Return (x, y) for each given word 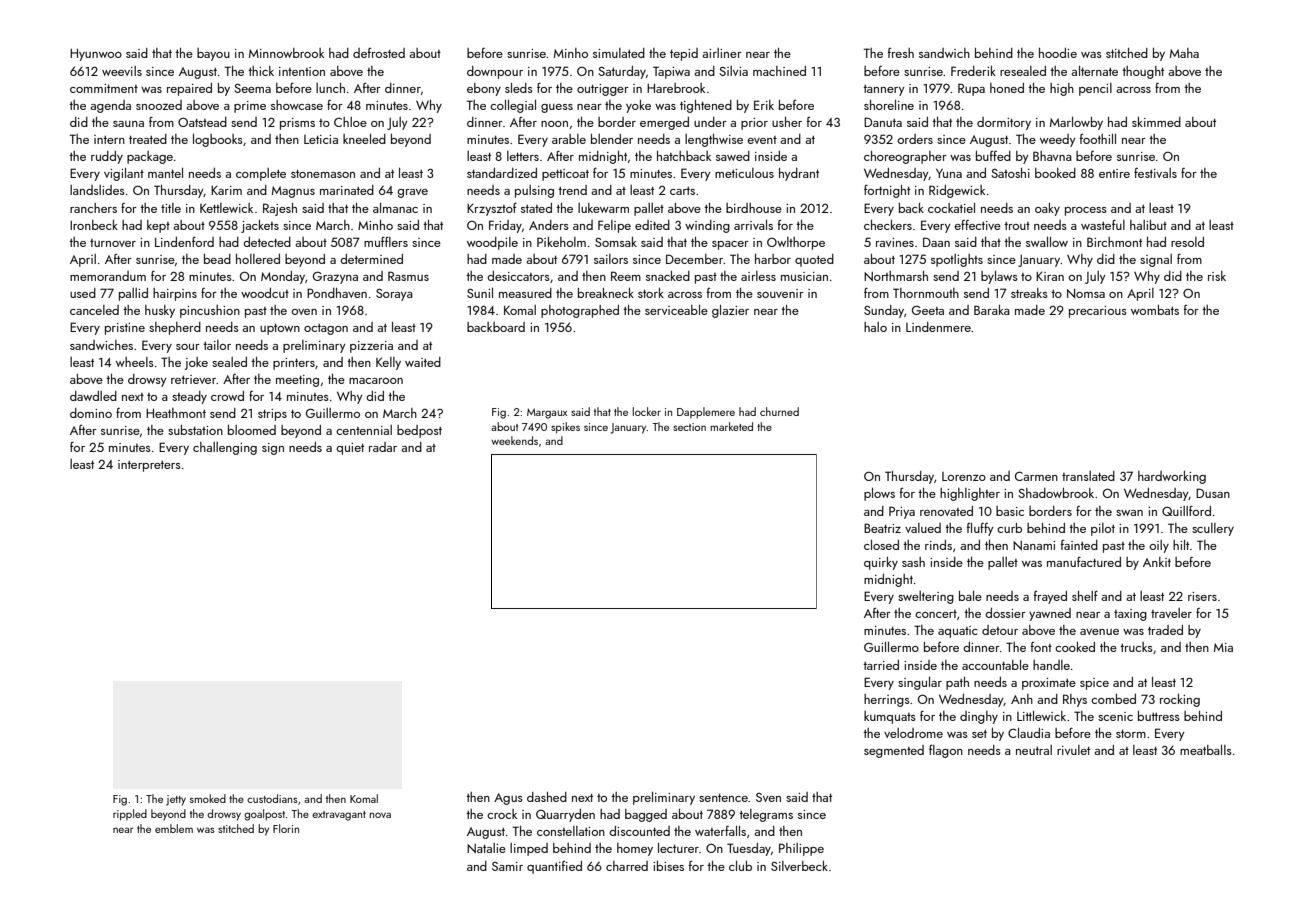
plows (879, 494)
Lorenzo (964, 476)
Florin (286, 828)
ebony (484, 89)
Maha (1184, 53)
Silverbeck (799, 866)
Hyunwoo (96, 55)
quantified (554, 867)
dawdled (93, 396)
